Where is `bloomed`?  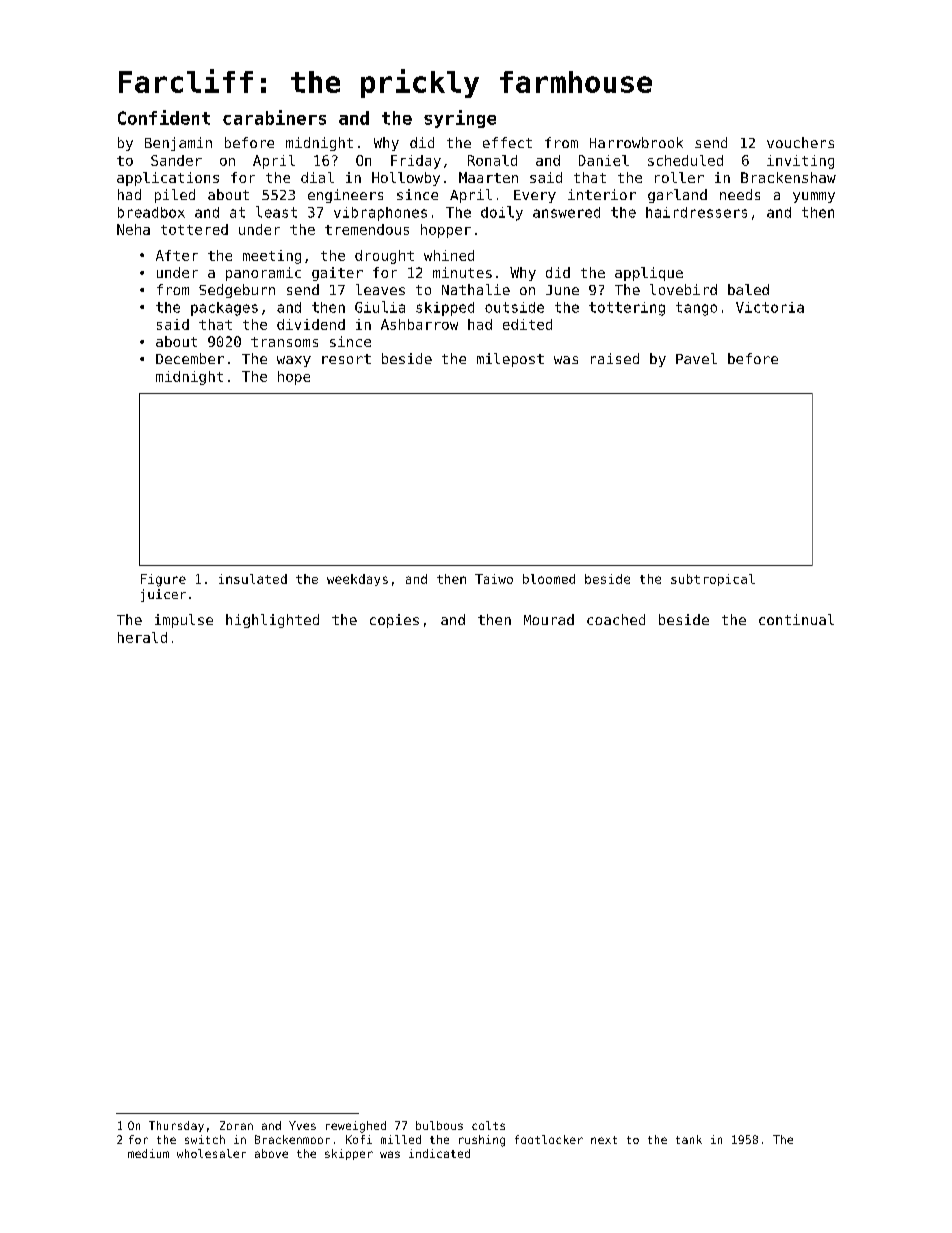
bloomed is located at coordinates (549, 579).
